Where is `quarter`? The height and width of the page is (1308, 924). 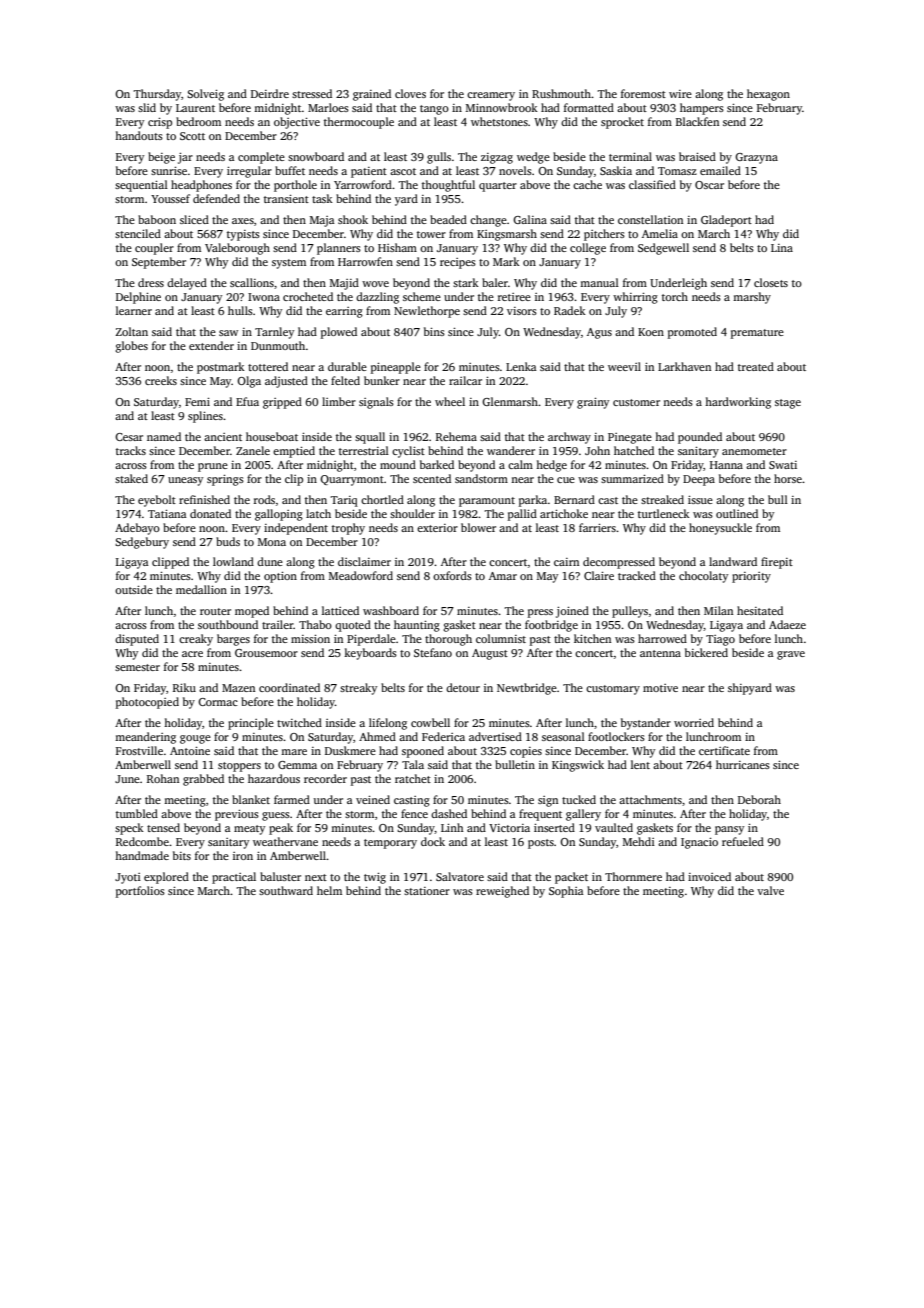 quarter is located at coordinates (498, 187).
